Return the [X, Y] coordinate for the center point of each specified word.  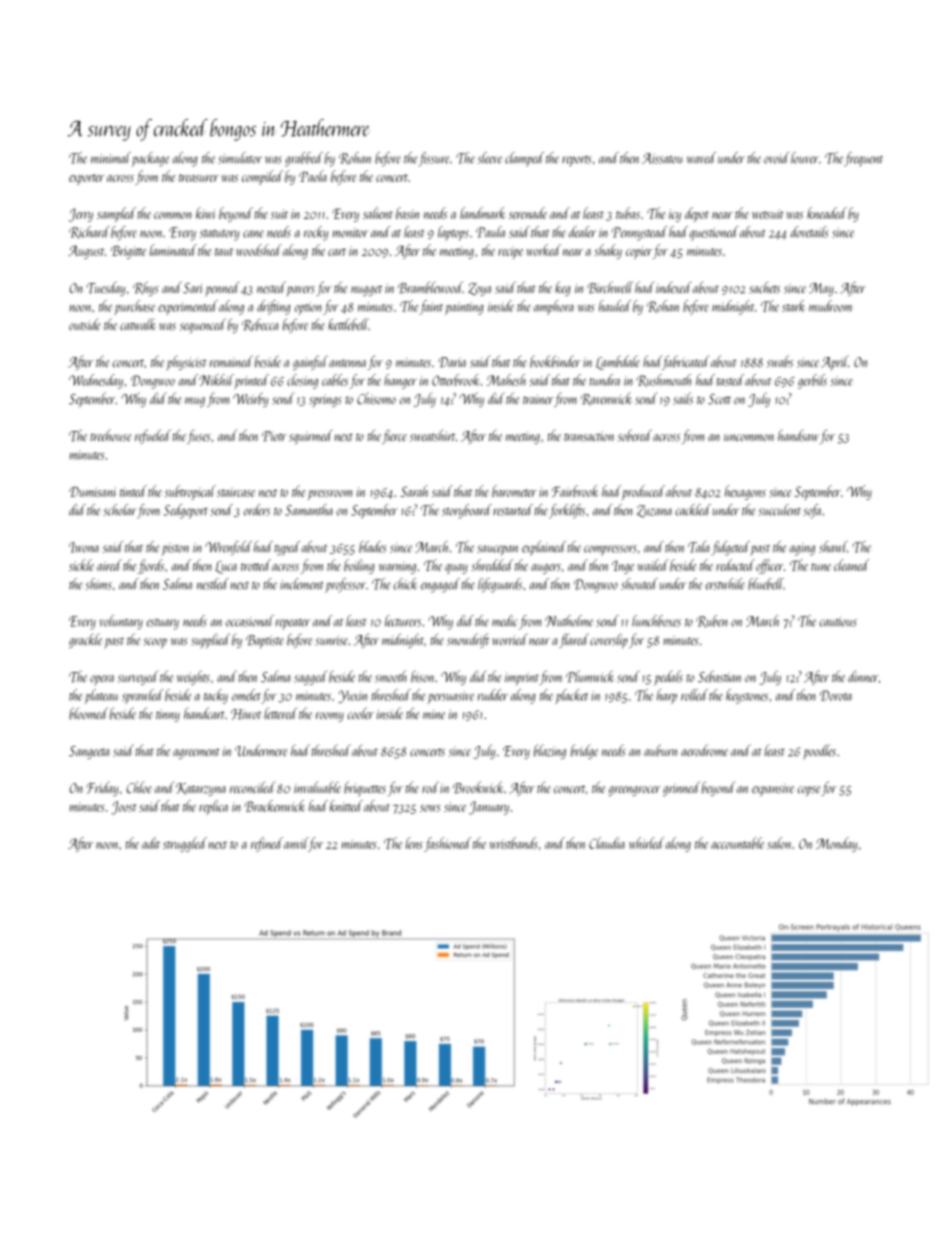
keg [563, 288]
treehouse [111, 435]
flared [574, 640]
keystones [747, 696]
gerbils [812, 381]
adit [151, 843]
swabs [780, 361]
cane [253, 234]
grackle [85, 640]
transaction [589, 436]
